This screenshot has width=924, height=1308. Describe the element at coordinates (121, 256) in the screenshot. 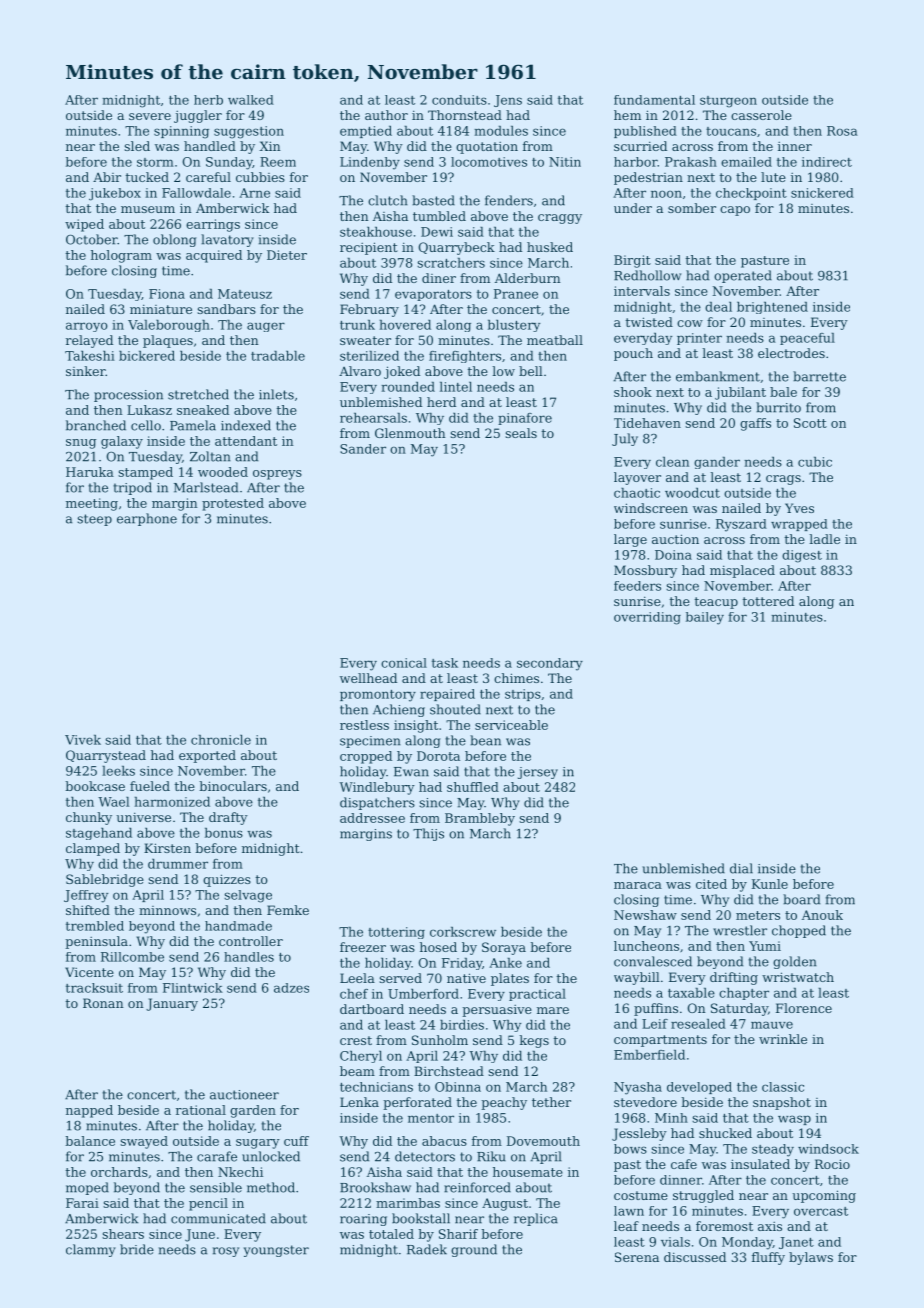

I see `hologram` at that location.
